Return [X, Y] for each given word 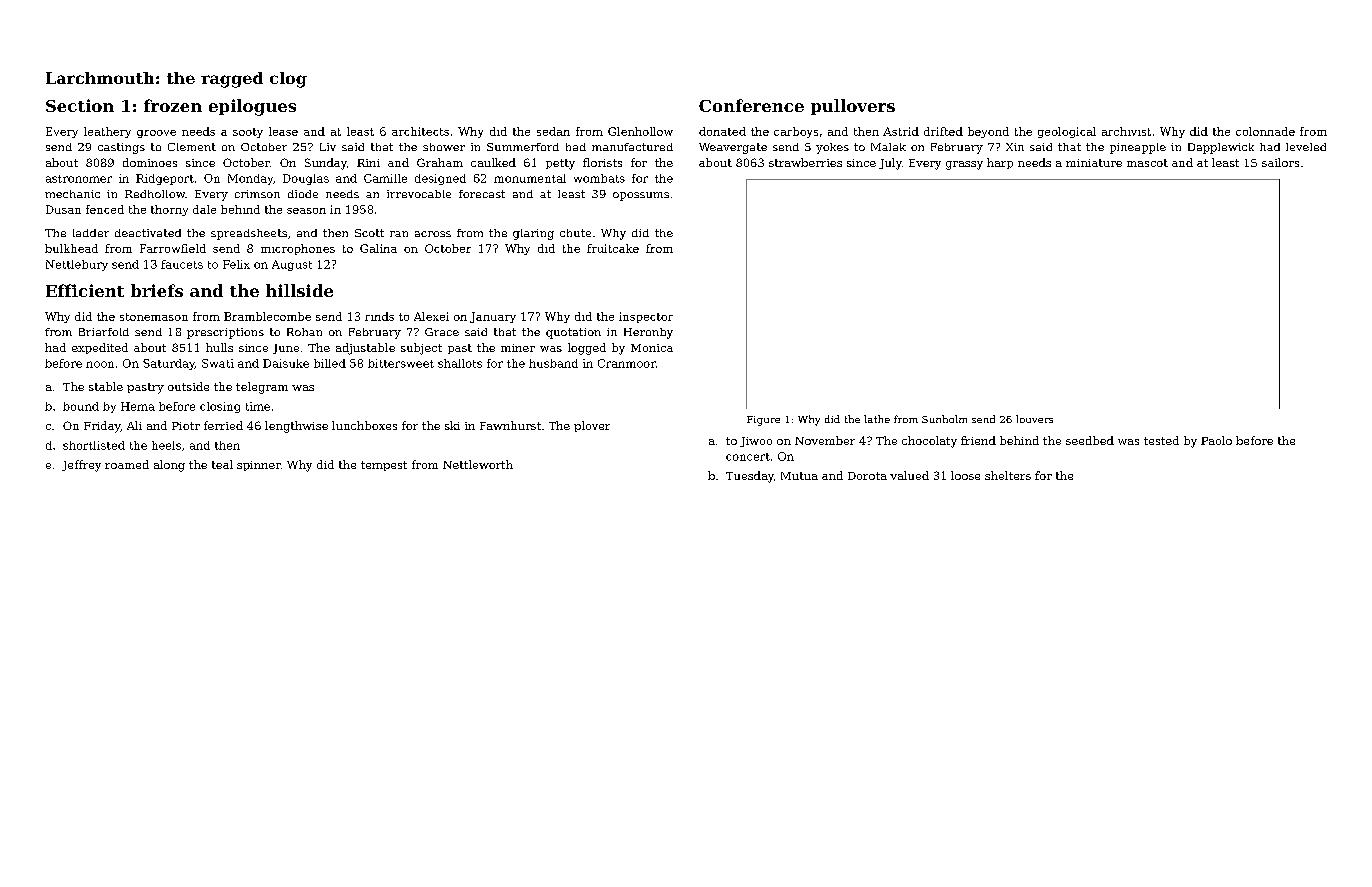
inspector [646, 317]
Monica [652, 348]
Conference [751, 105]
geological [1067, 132]
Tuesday [750, 477]
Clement [192, 147]
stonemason [154, 317]
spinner [259, 466]
